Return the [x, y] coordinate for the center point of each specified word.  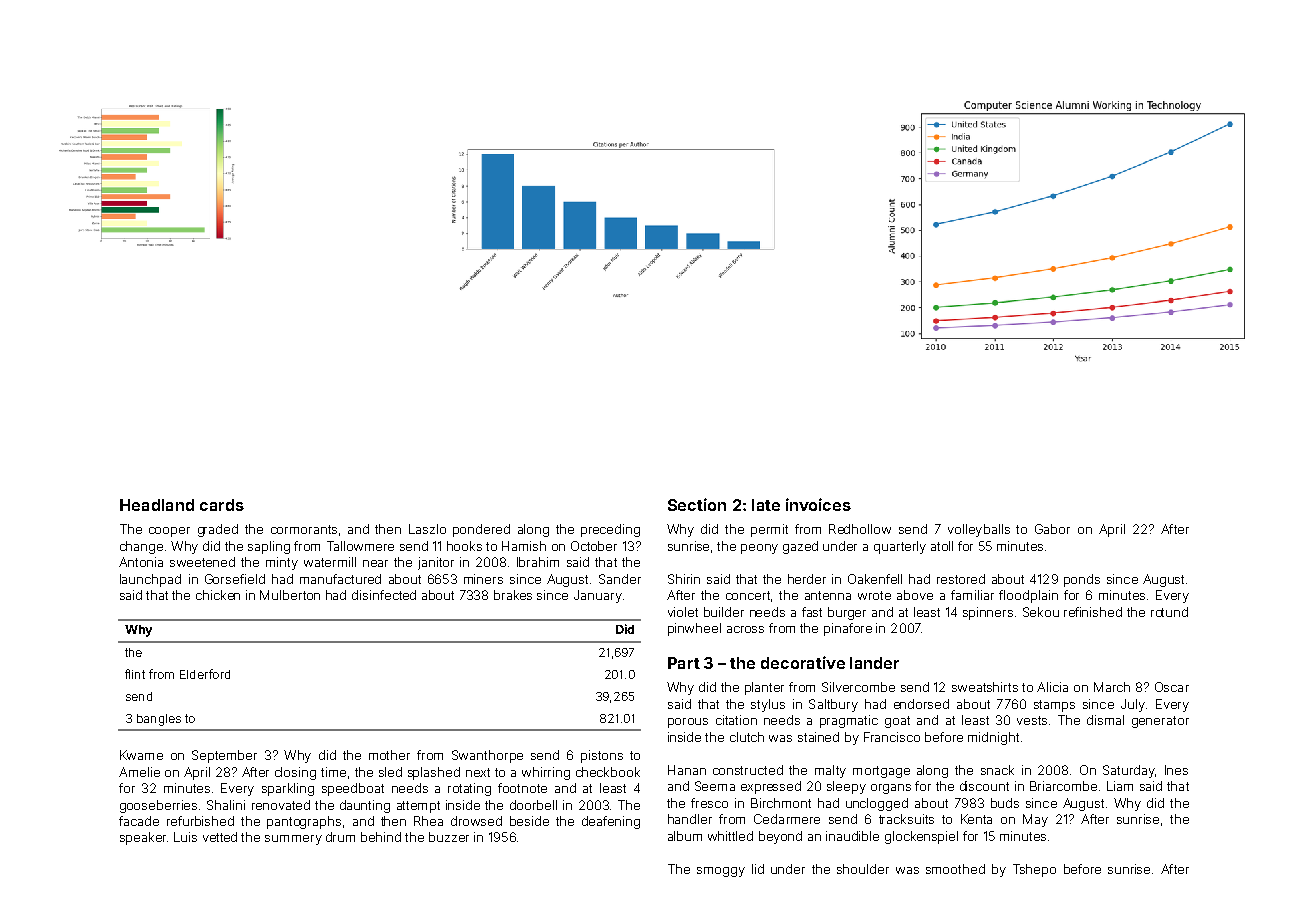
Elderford [205, 674]
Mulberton [290, 595]
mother [389, 755]
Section [697, 504]
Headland [157, 505]
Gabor [1052, 529]
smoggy [721, 872]
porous [688, 723]
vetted [220, 837]
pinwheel [694, 629]
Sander [620, 579]
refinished [1093, 612]
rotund [1169, 612]
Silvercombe [858, 687]
